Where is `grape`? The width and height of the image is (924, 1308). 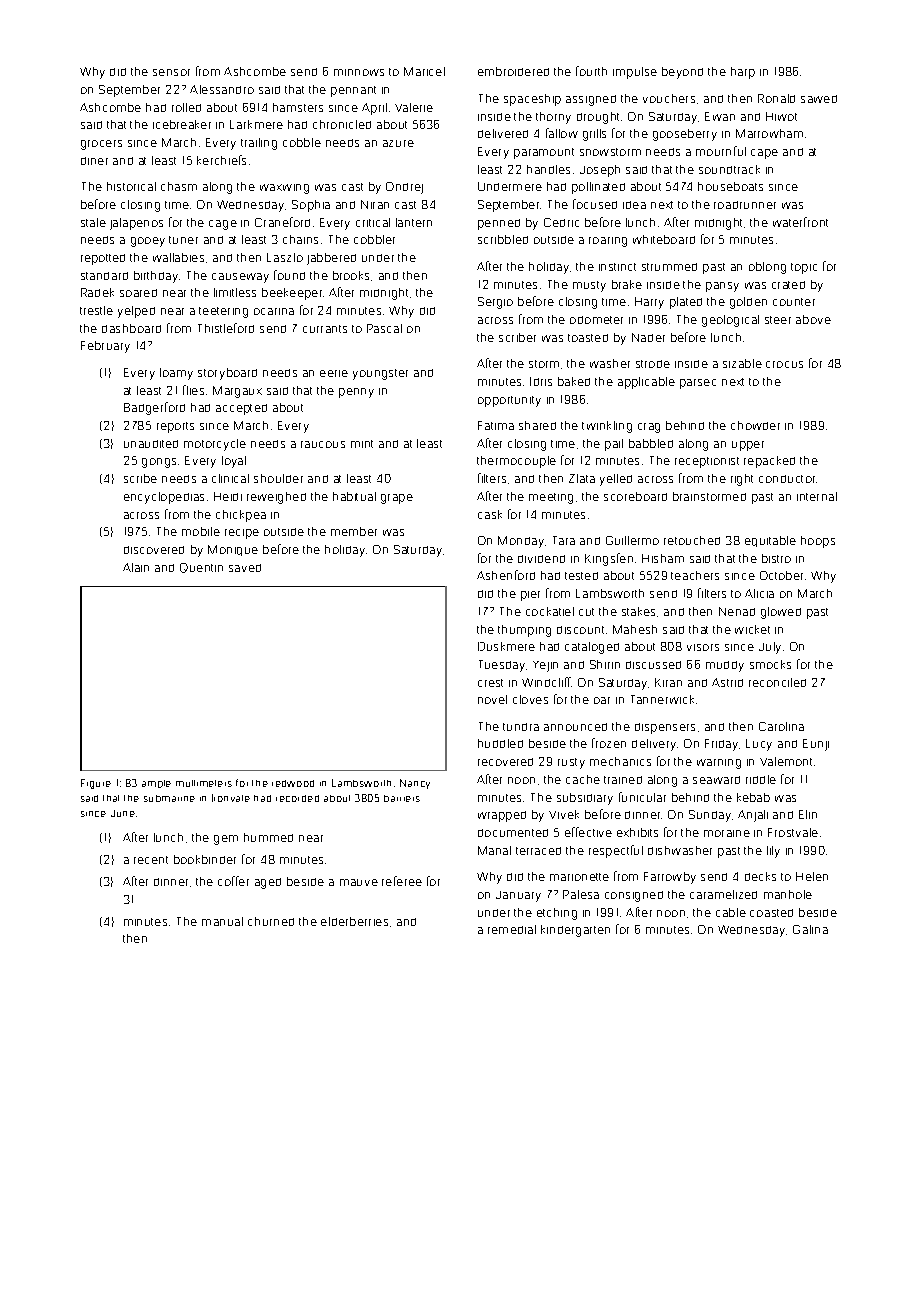
grape is located at coordinates (397, 499).
